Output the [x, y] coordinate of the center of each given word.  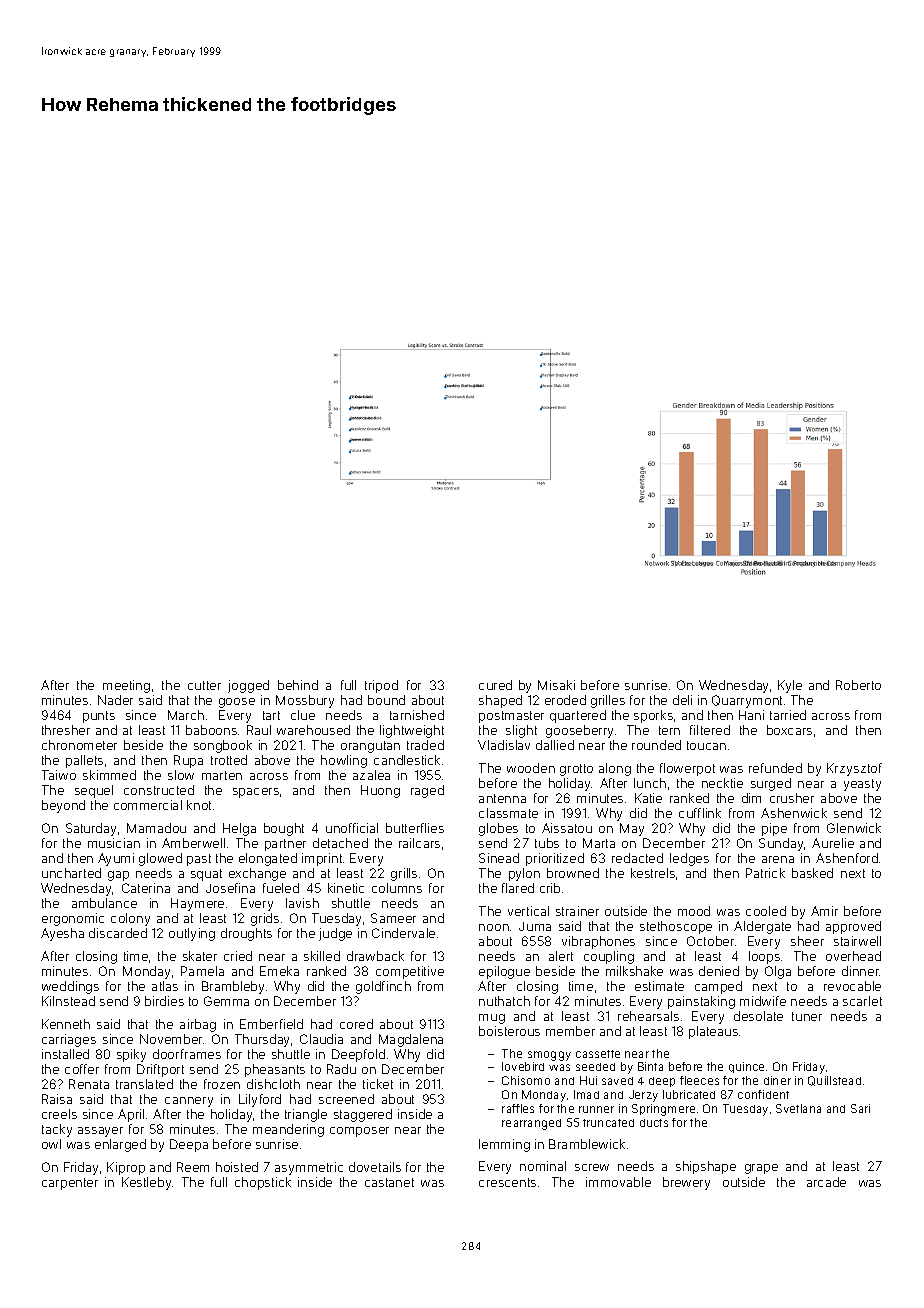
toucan [706, 745]
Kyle [790, 686]
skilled [322, 956]
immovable [618, 1182]
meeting [126, 686]
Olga [778, 972]
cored [356, 1024]
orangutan [370, 747]
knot [199, 805]
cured [495, 685]
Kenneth [66, 1024]
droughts [246, 934]
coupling [609, 957]
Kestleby [146, 1183]
